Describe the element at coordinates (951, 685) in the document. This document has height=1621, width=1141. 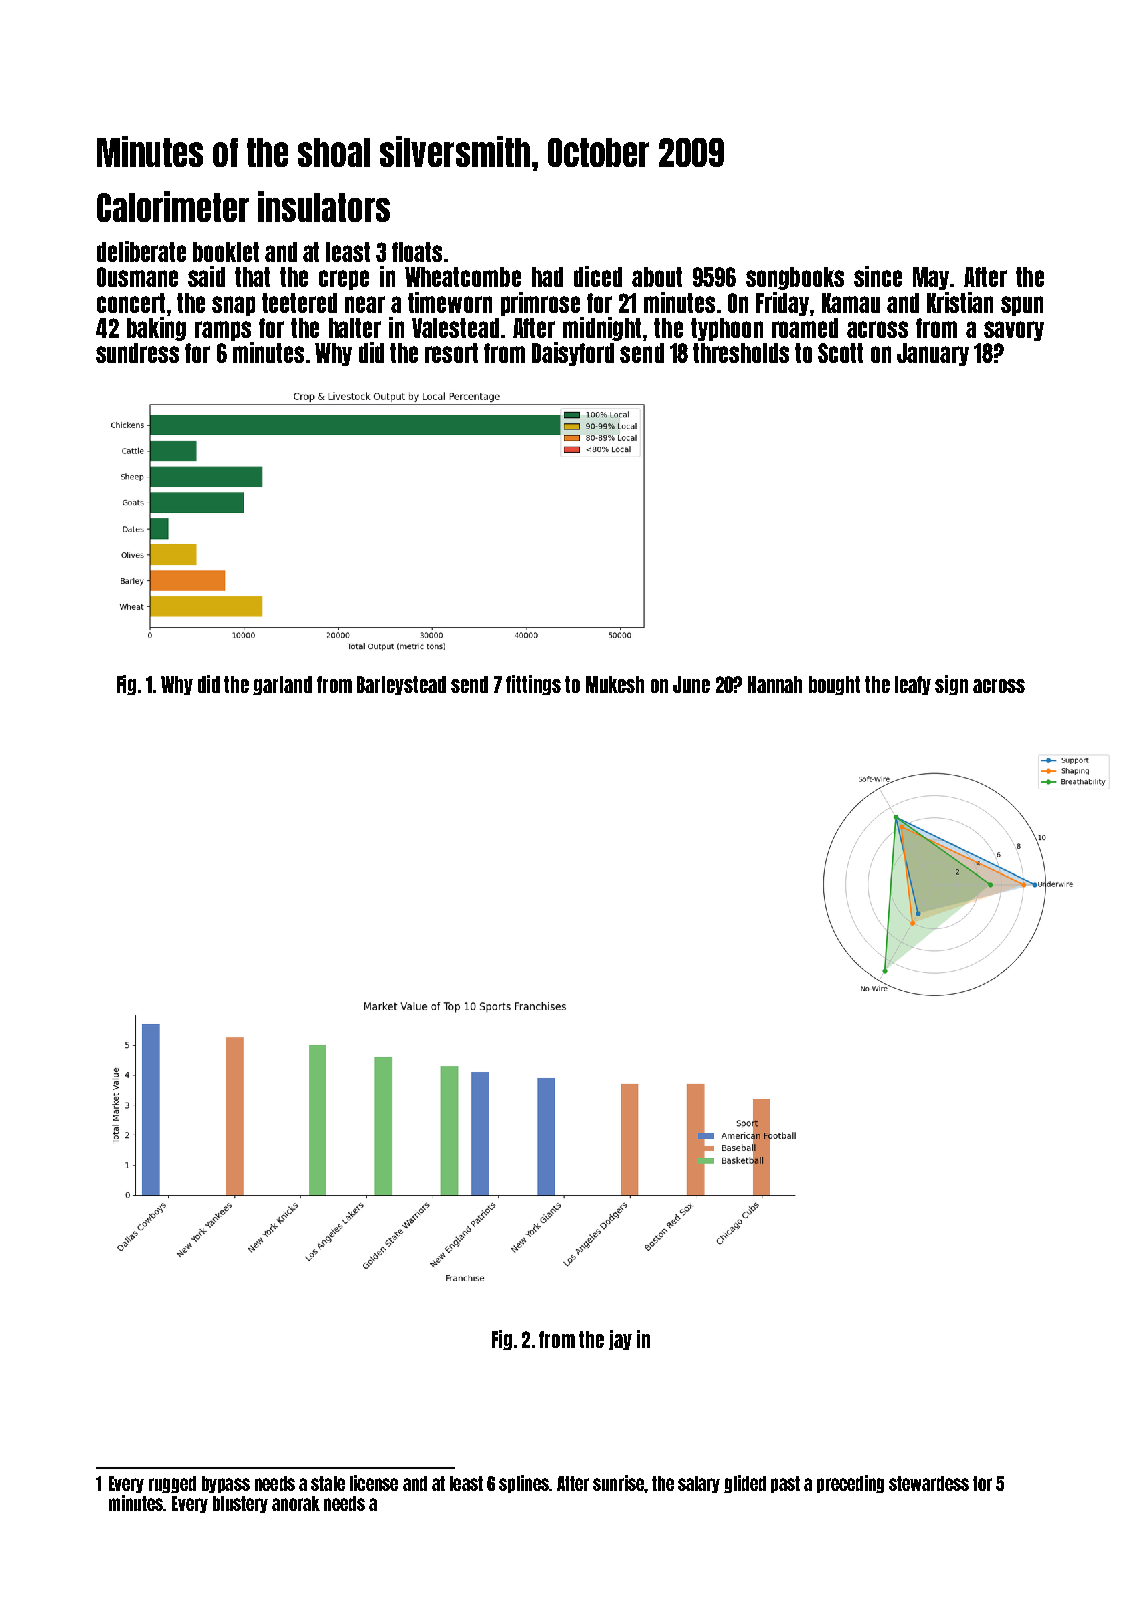
I see `sign` at that location.
